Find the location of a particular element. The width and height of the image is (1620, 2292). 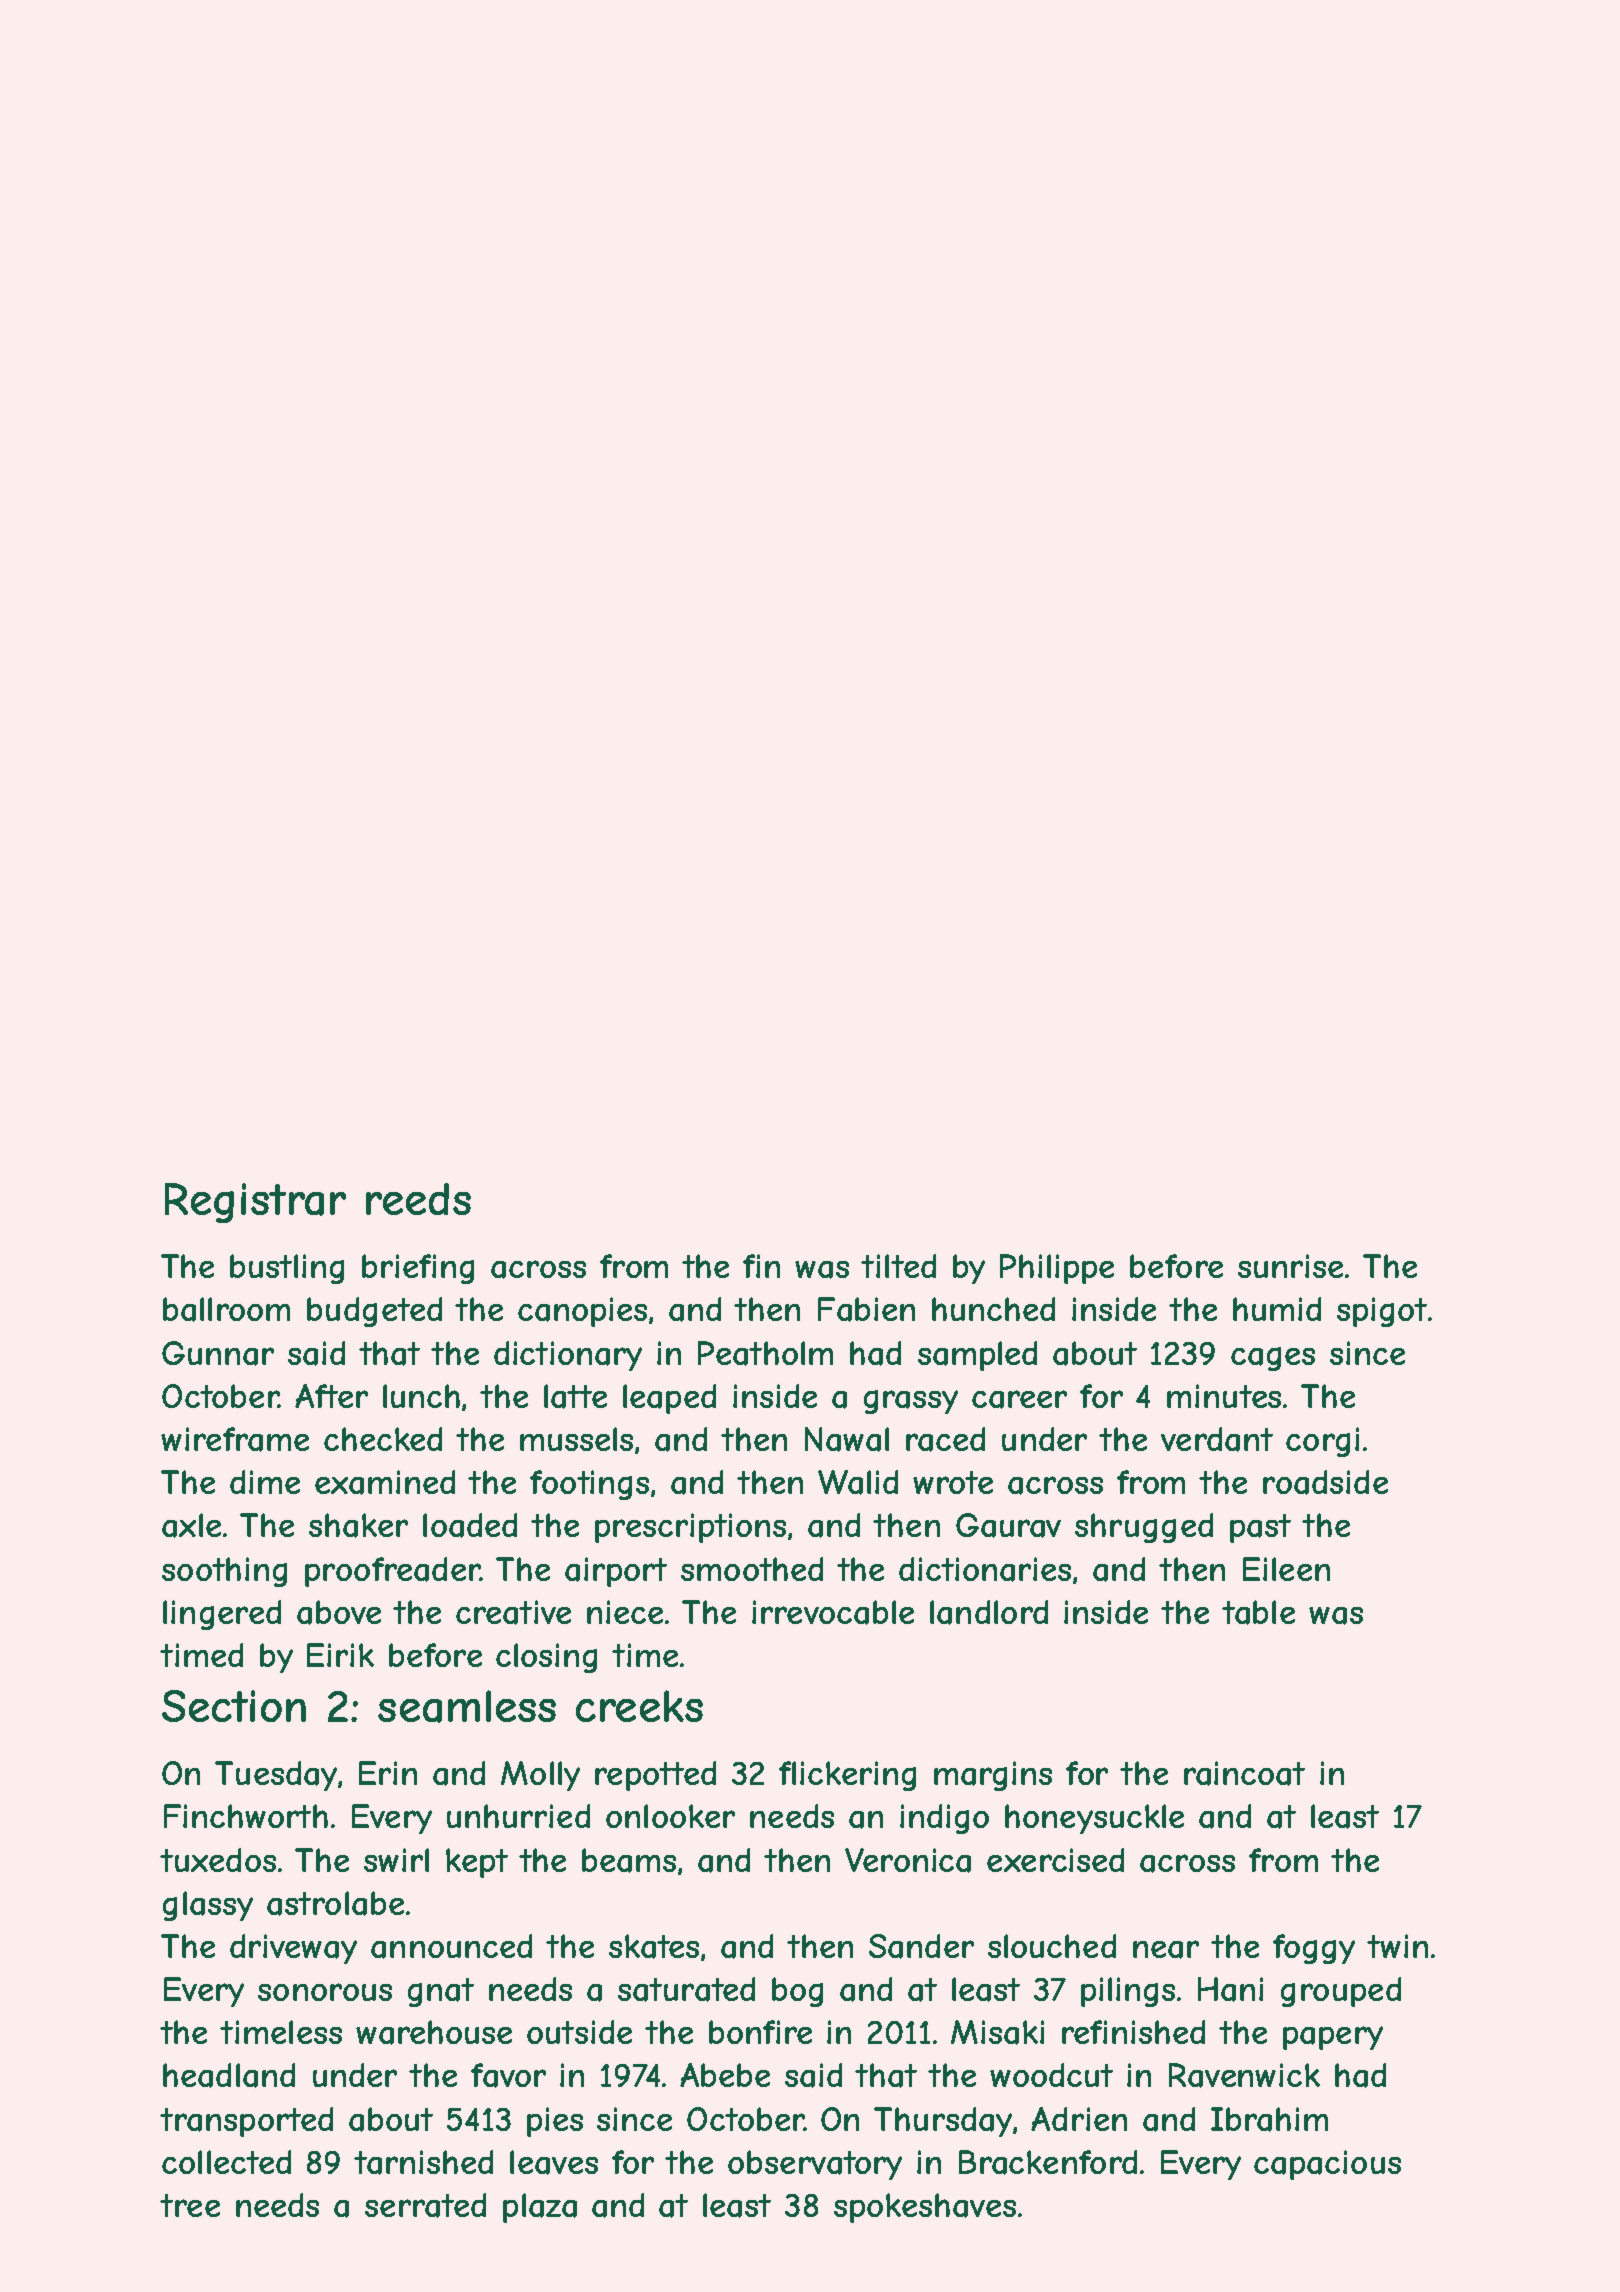

proofreader is located at coordinates (392, 1572).
